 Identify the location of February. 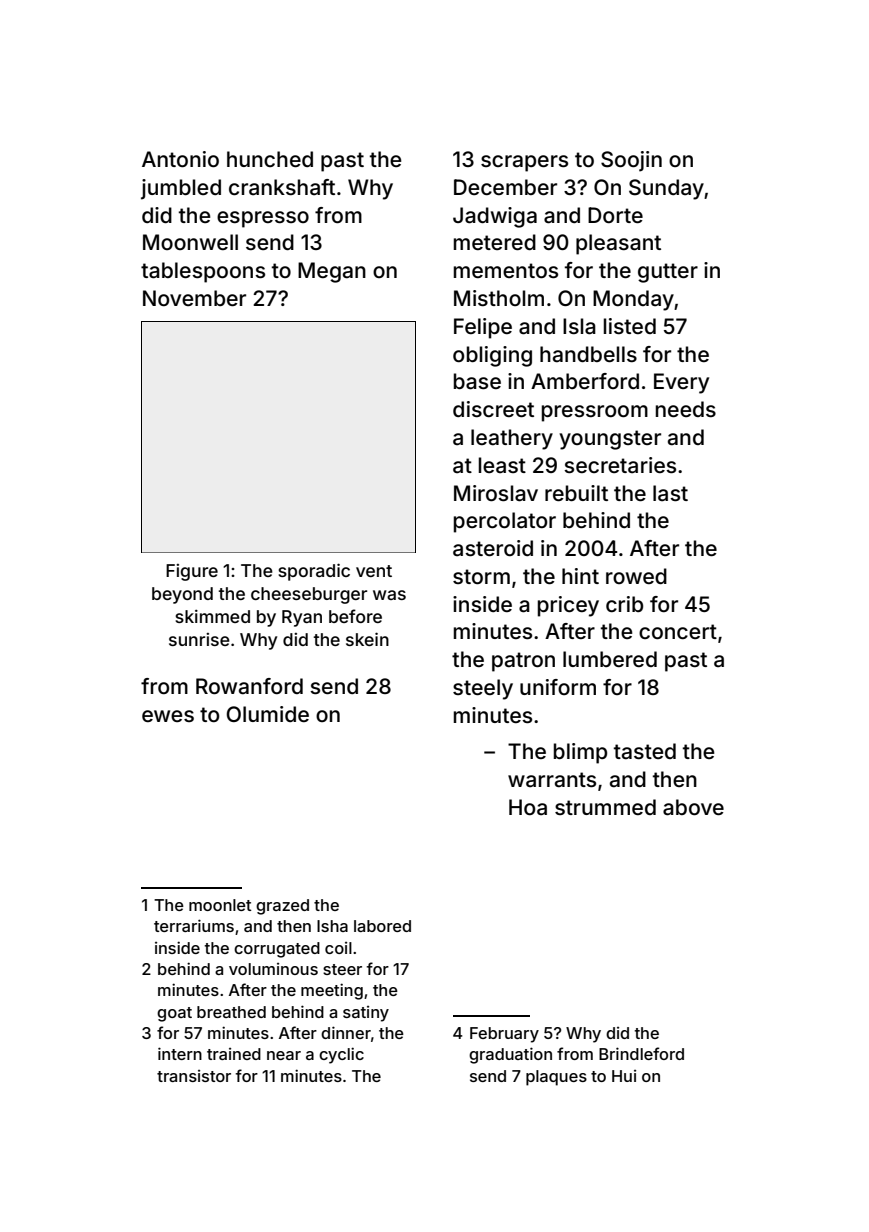
(504, 1035).
